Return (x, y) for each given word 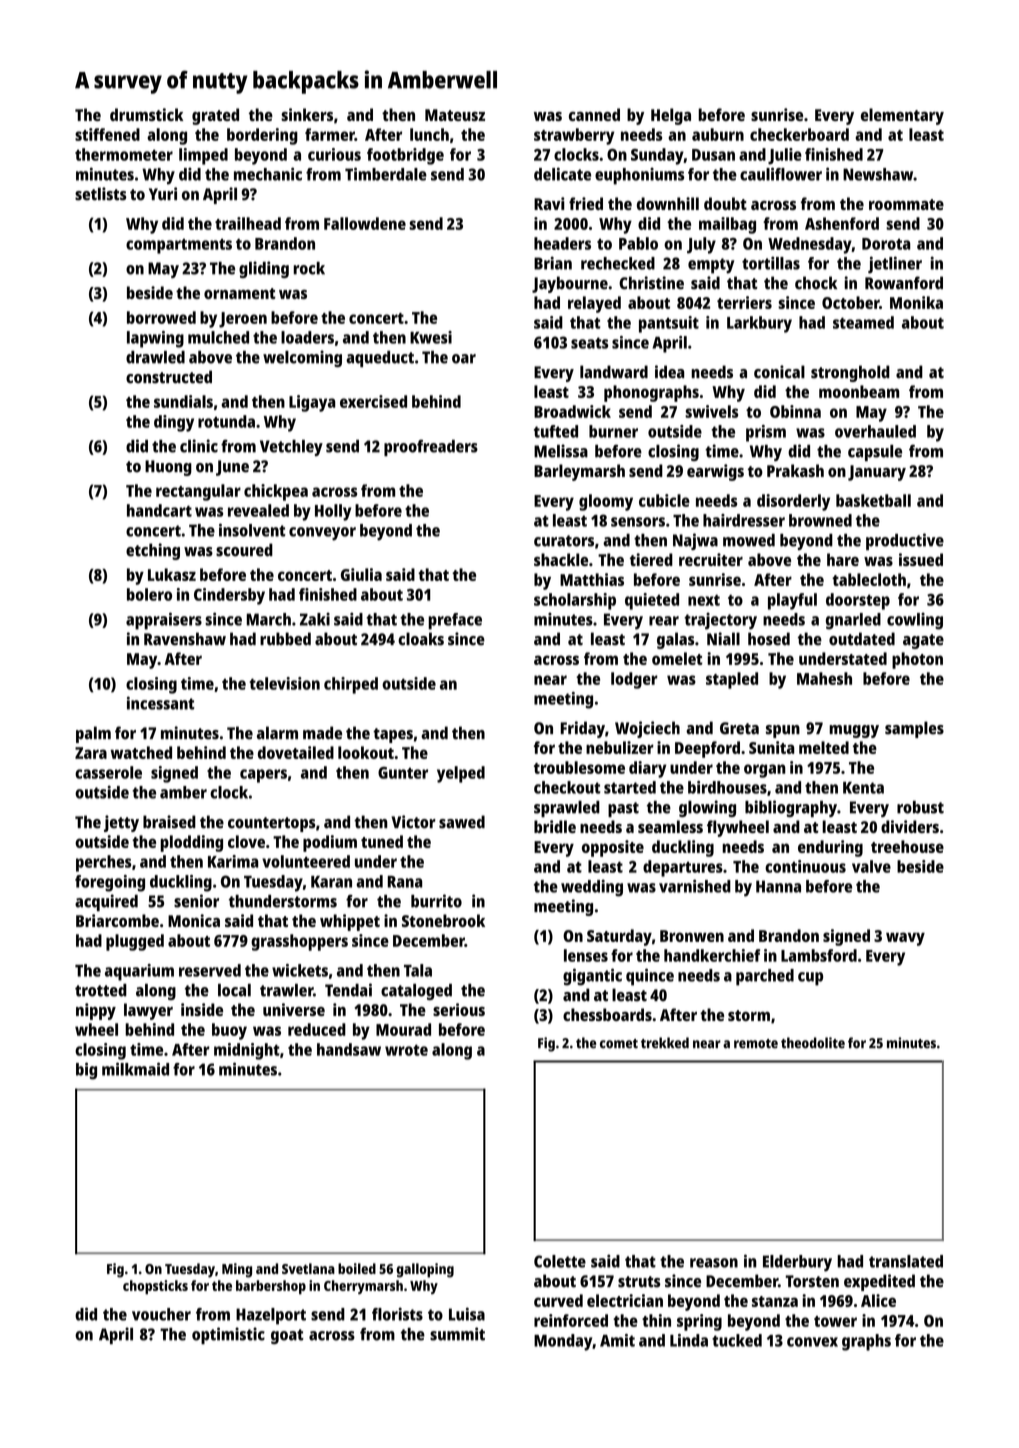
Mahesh (824, 678)
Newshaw (878, 174)
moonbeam (859, 391)
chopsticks (155, 1287)
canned (594, 114)
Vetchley (291, 448)
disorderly (793, 502)
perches (103, 863)
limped (203, 156)
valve (871, 866)
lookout (366, 752)
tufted (556, 431)
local (234, 990)
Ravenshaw (185, 639)
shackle (561, 559)
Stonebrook (443, 920)
